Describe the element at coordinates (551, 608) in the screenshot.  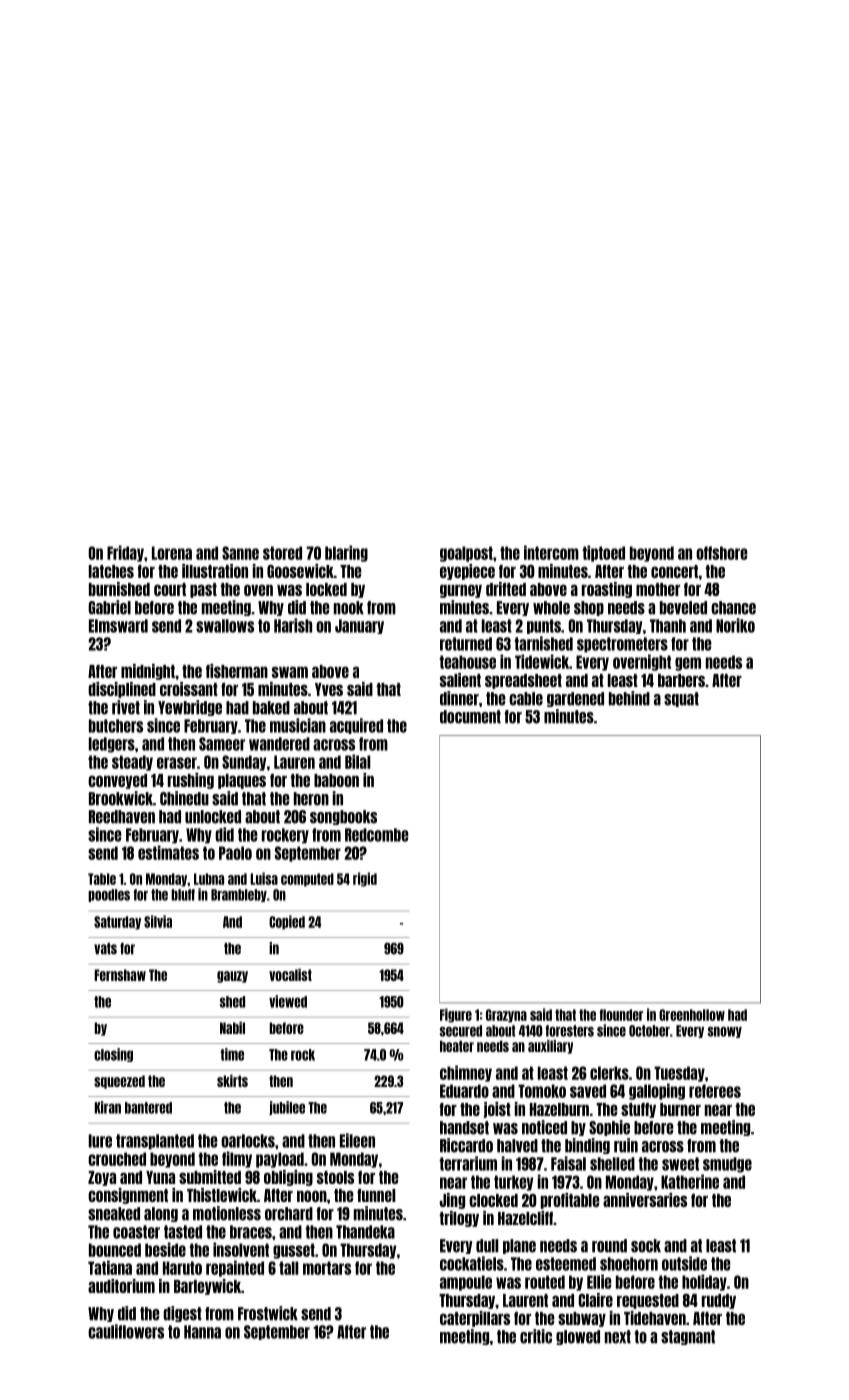
I see `whole` at that location.
